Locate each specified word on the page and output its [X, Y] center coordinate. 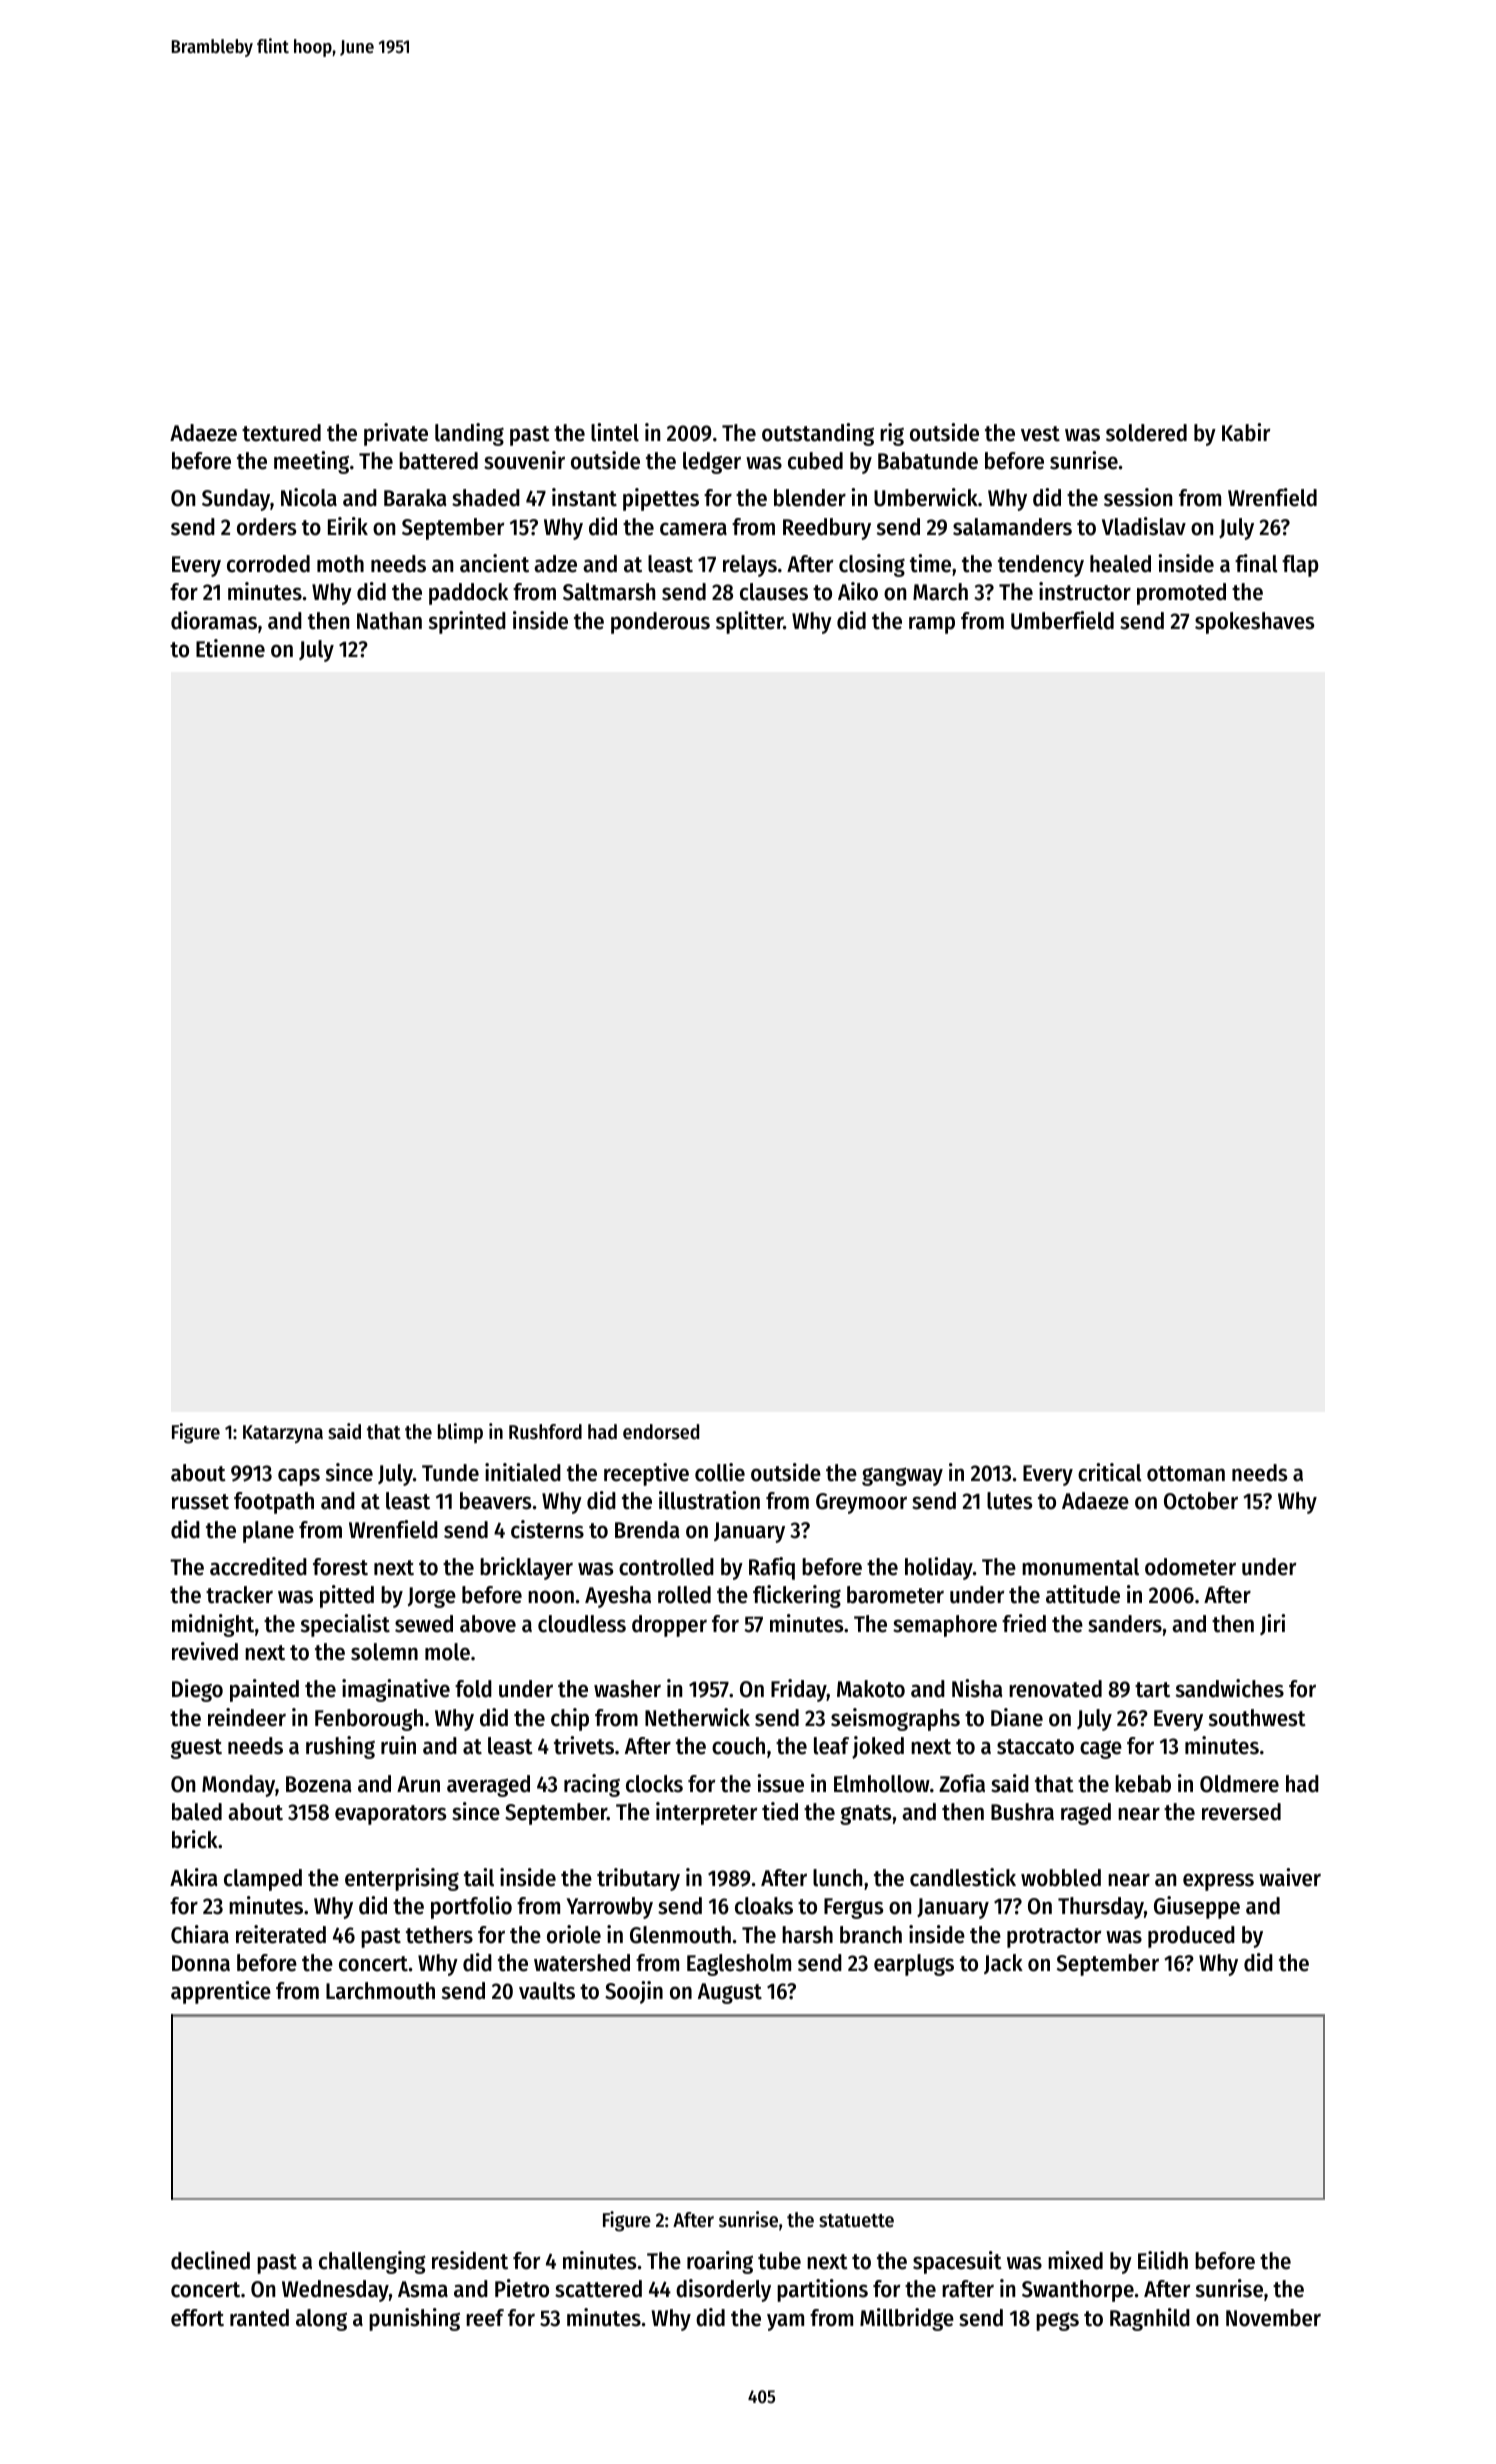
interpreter [706, 1813]
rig [892, 434]
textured [281, 433]
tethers [439, 1935]
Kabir [1246, 432]
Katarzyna [283, 1434]
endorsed [661, 1432]
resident [470, 2260]
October [1201, 1501]
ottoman [1186, 1474]
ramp [932, 625]
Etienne [230, 648]
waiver [1290, 1877]
